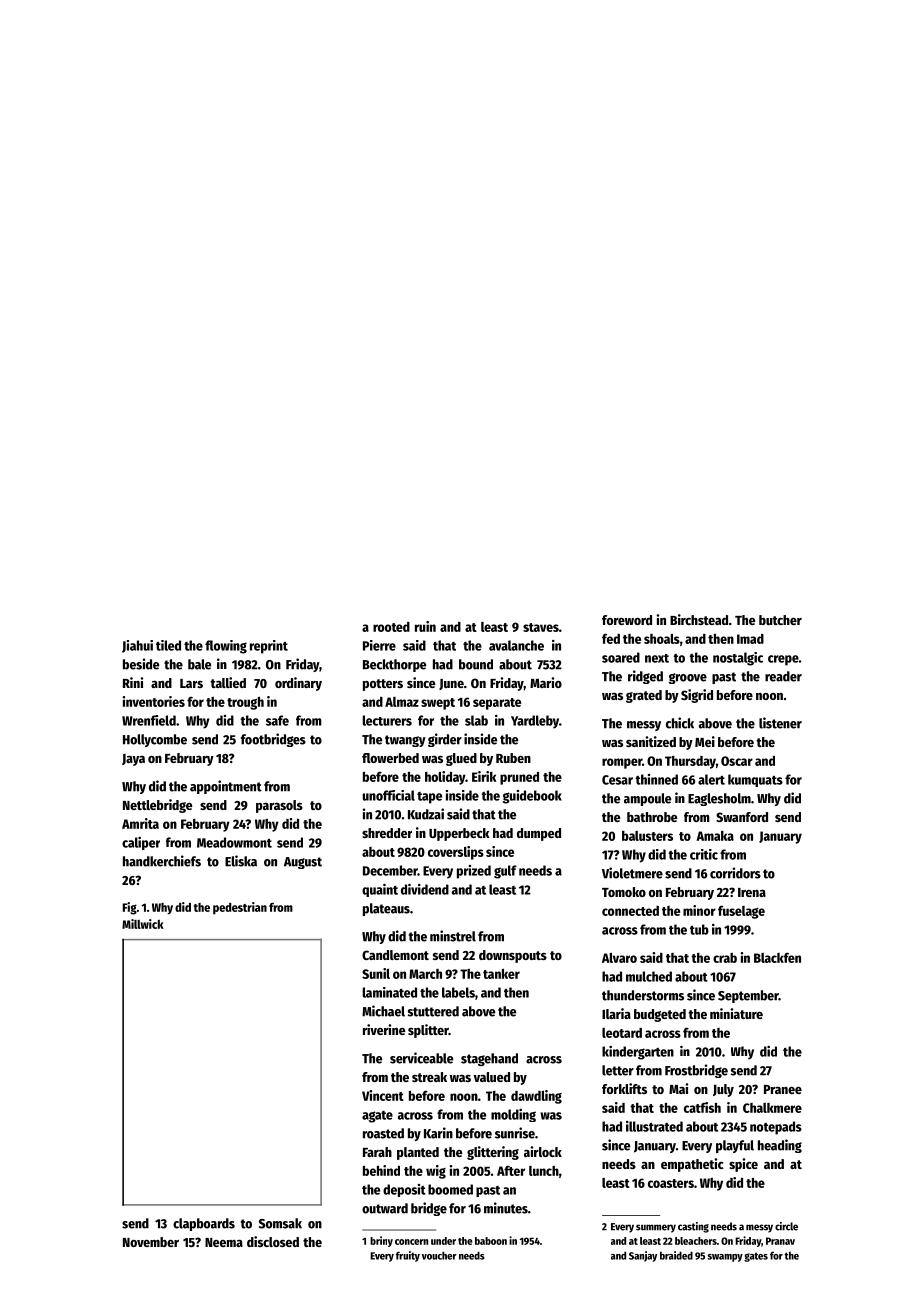  What do you see at coordinates (438, 704) in the screenshot?
I see `swept` at bounding box center [438, 704].
